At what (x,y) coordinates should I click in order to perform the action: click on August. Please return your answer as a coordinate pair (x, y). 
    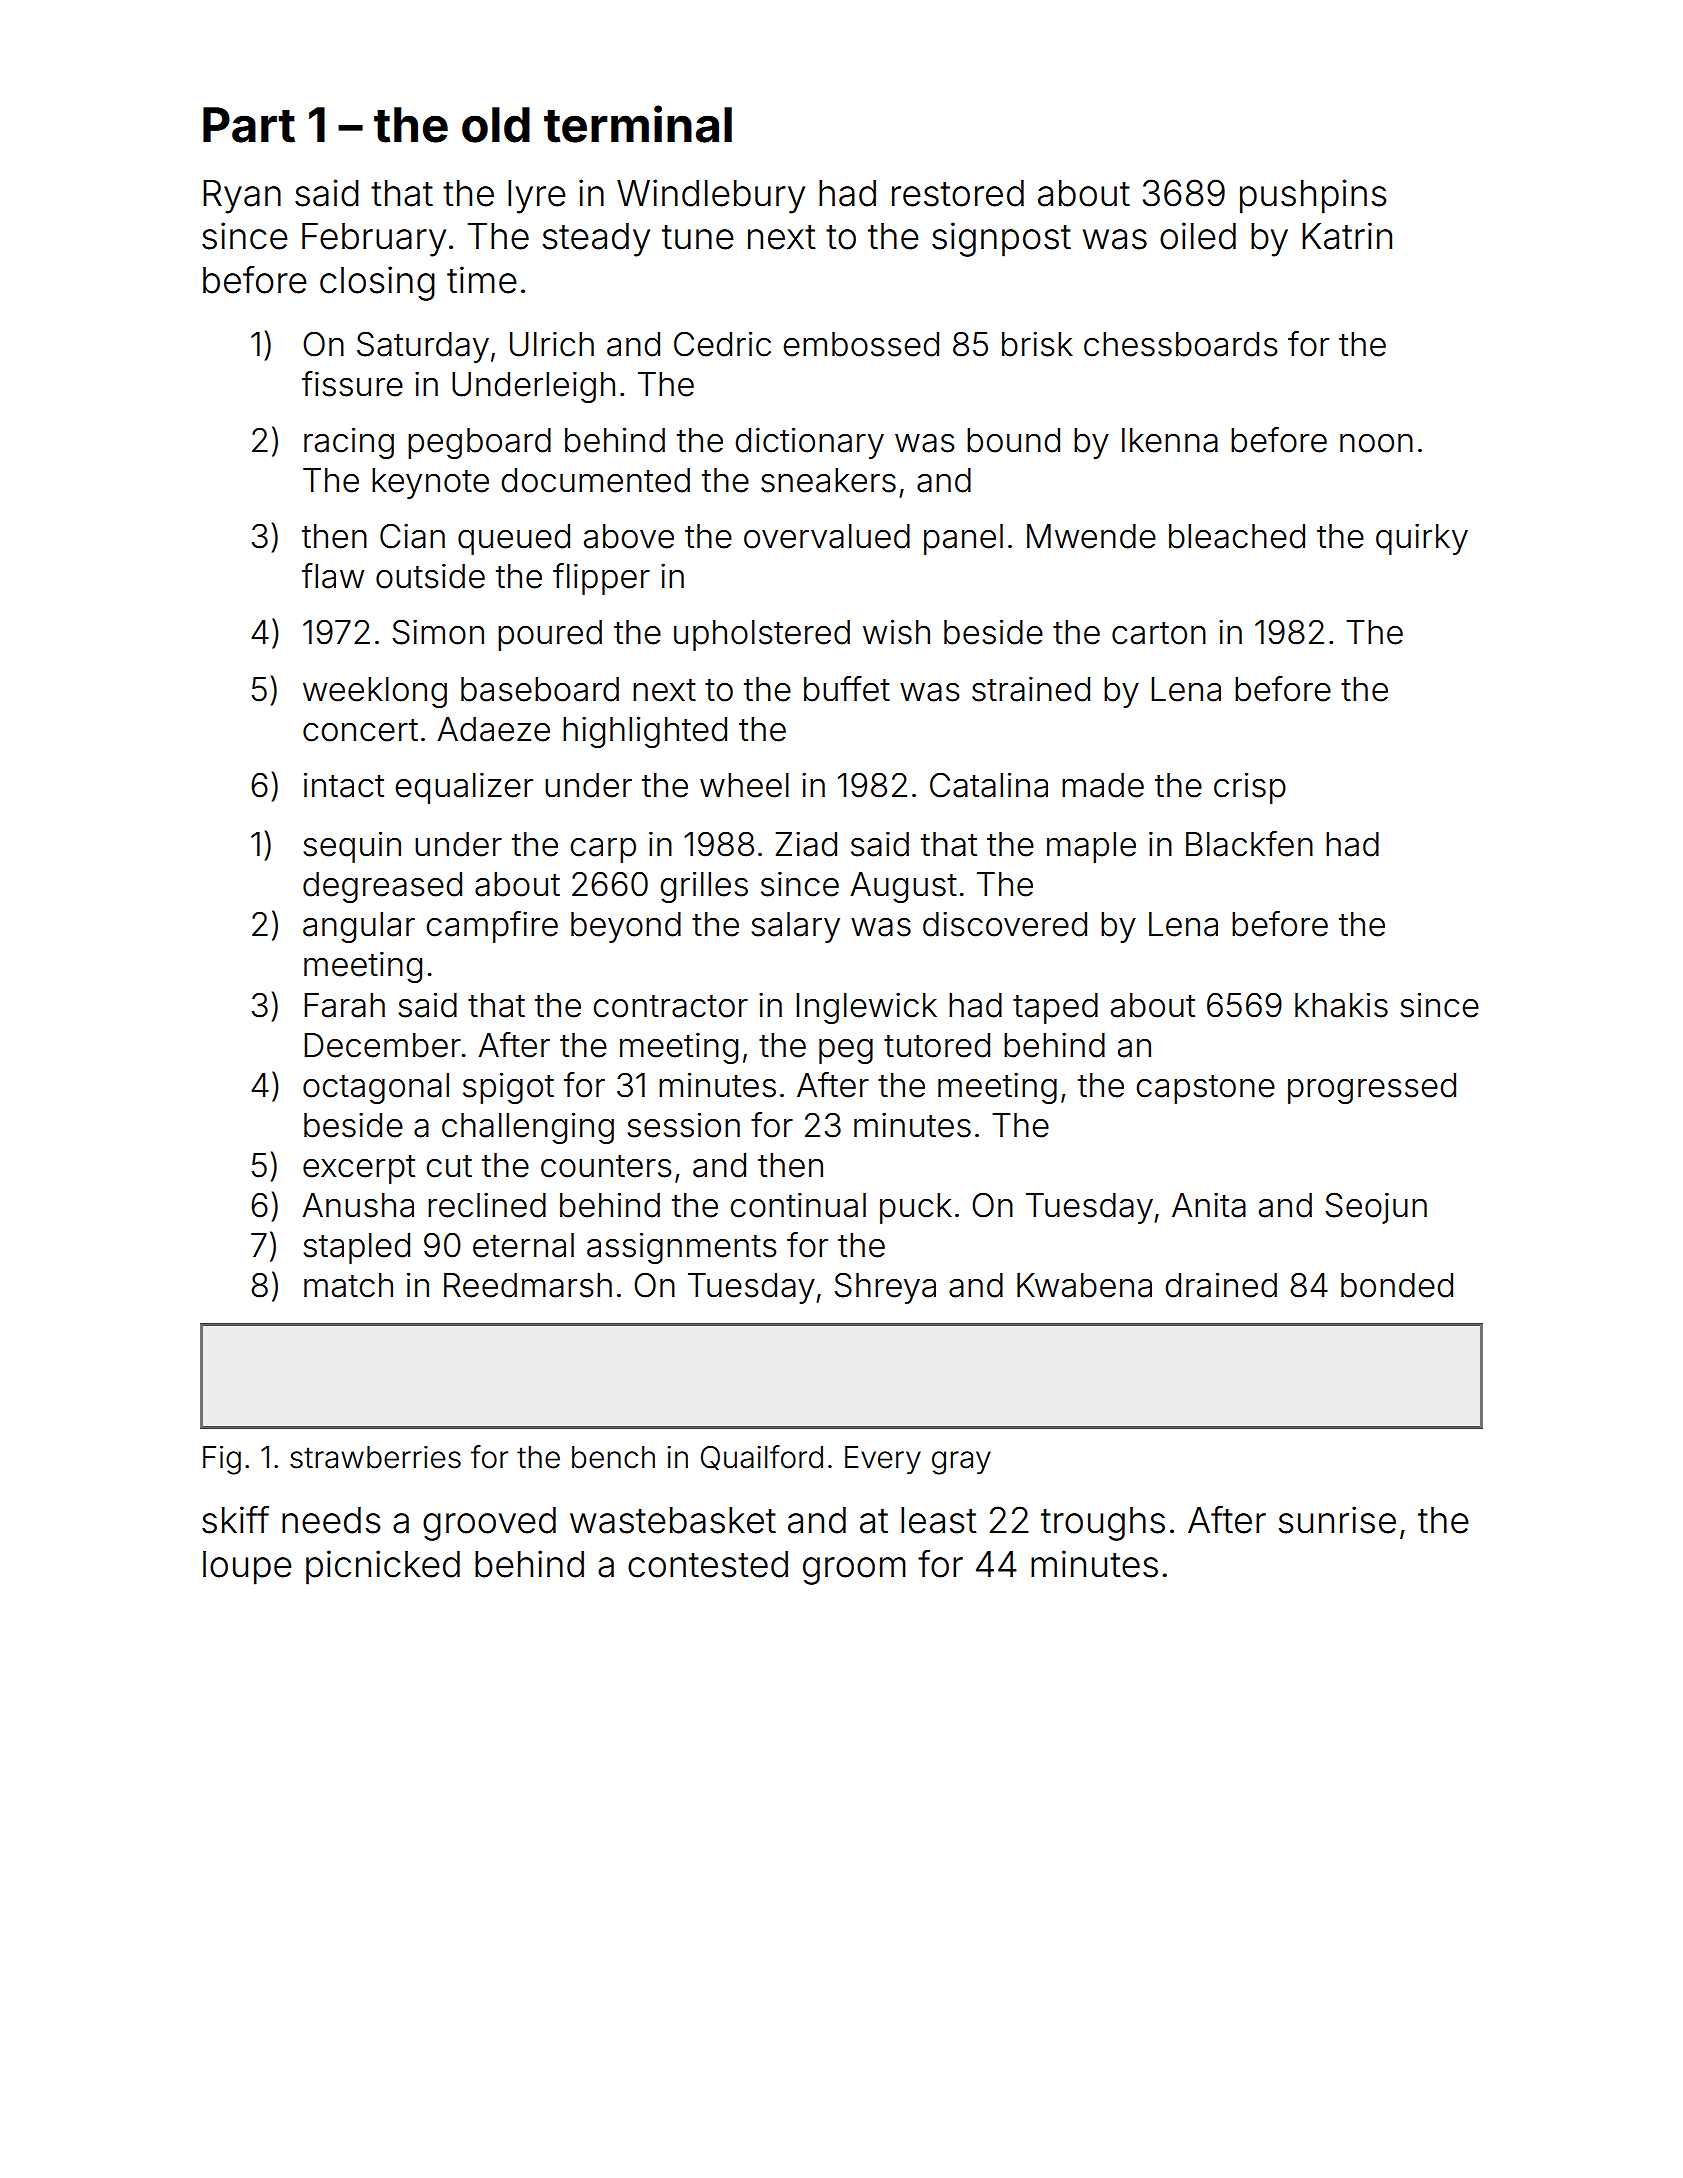
    Looking at the image, I should click on (903, 887).
